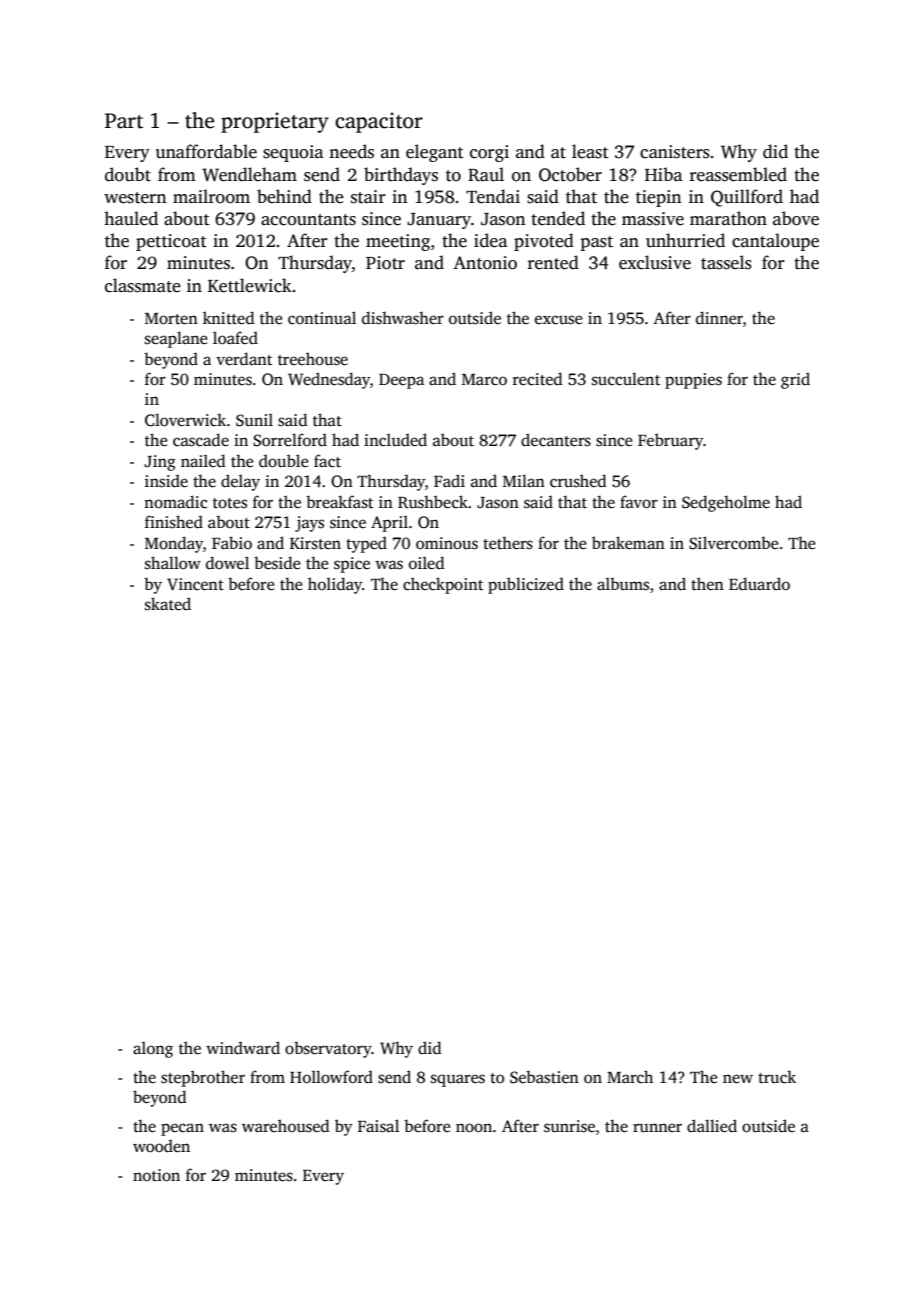 Image resolution: width=924 pixels, height=1314 pixels. Describe the element at coordinates (322, 317) in the screenshot. I see `continual` at that location.
